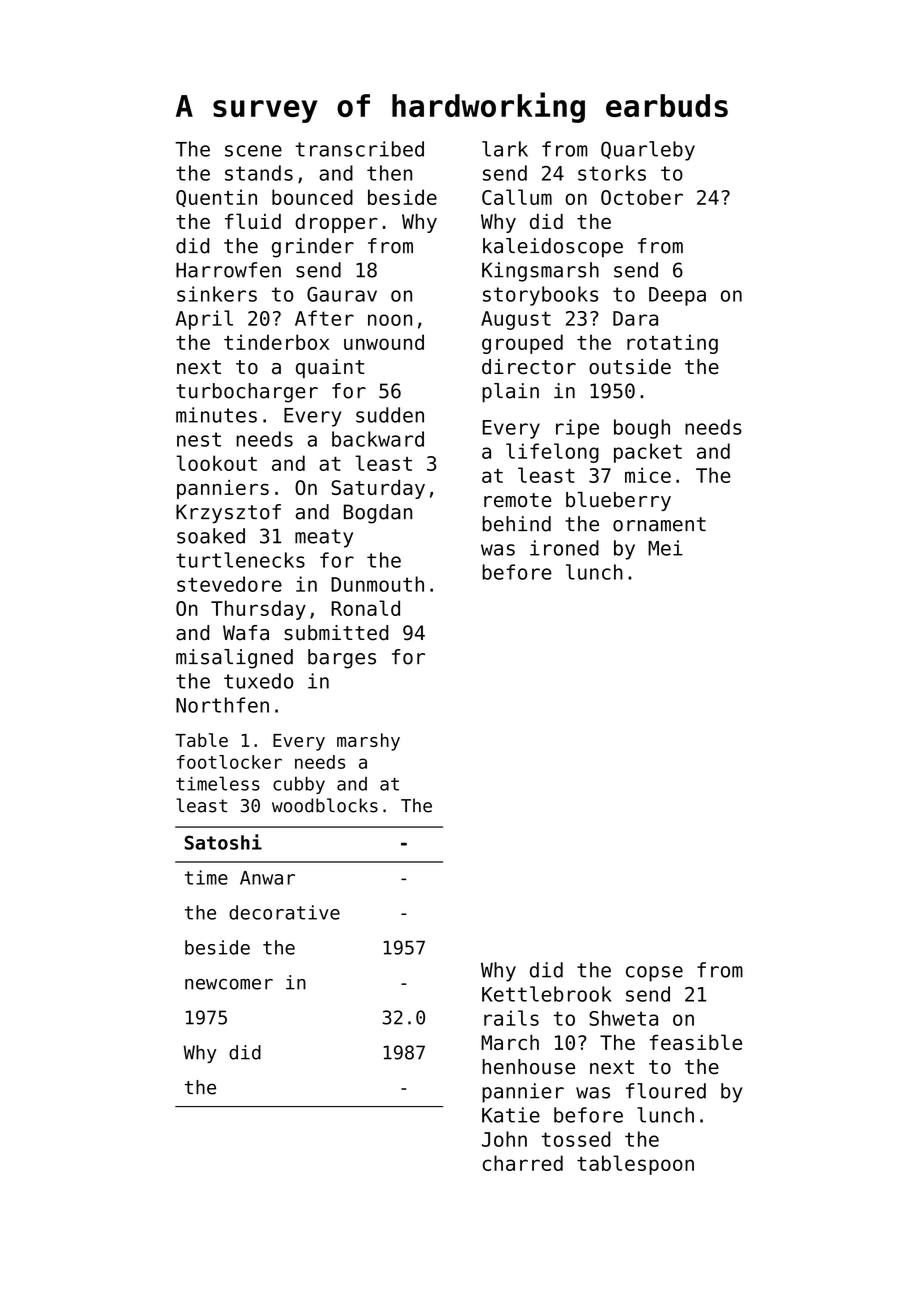 The image size is (924, 1311). Describe the element at coordinates (390, 320) in the screenshot. I see `noon` at that location.
